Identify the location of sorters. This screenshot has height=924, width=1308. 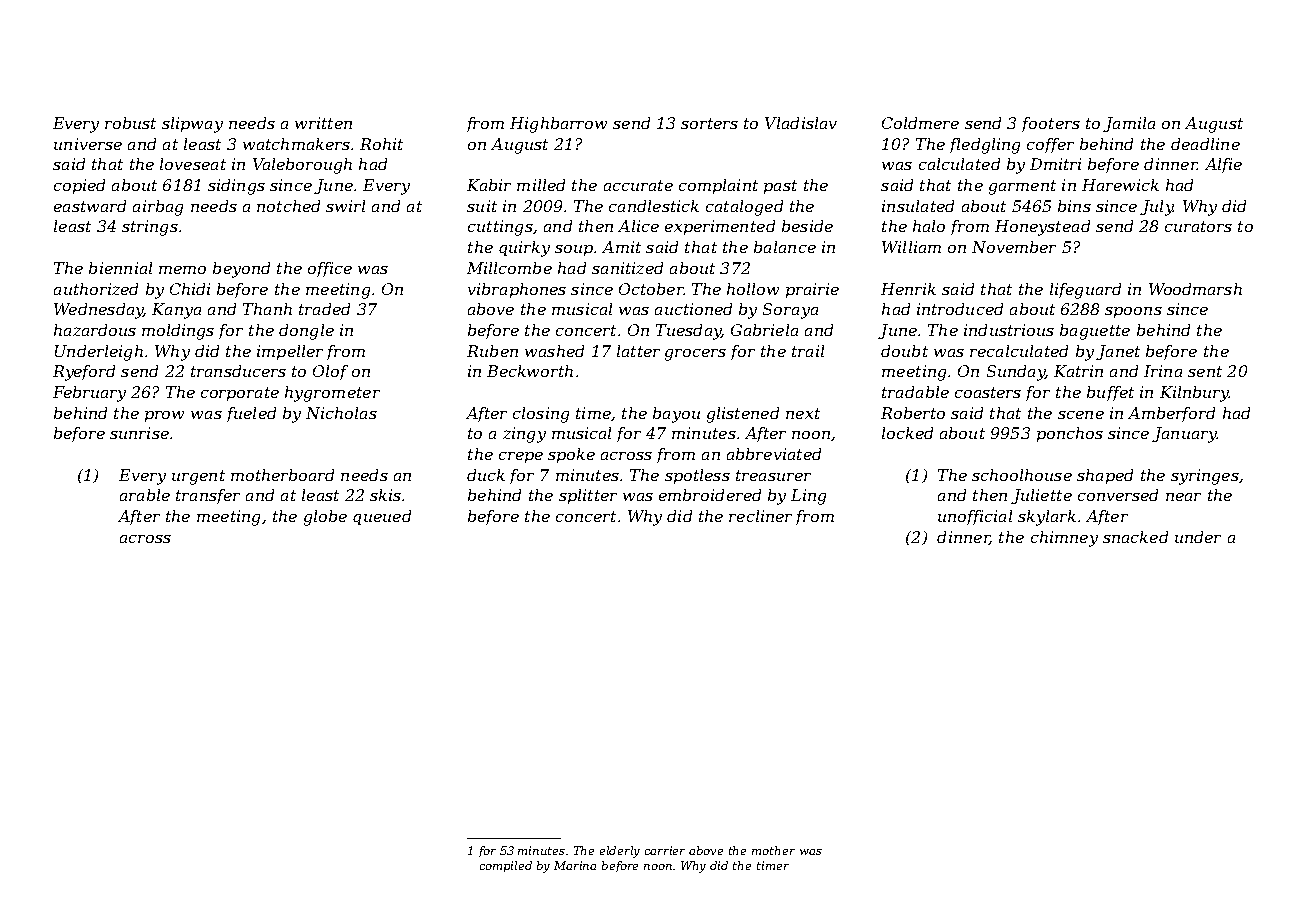
(709, 123).
